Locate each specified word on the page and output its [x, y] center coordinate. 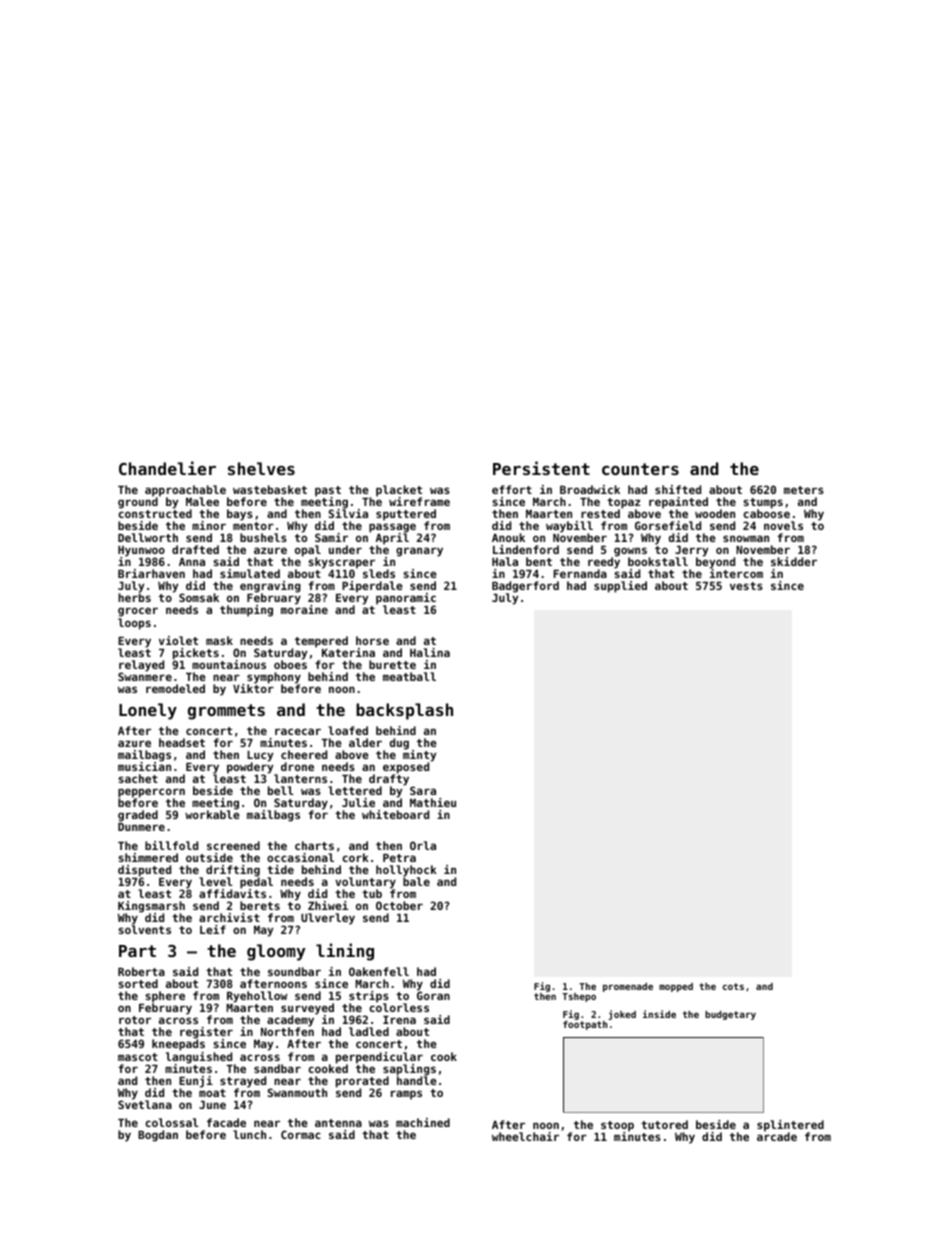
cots [733, 986]
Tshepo [579, 997]
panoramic [406, 599]
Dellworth [148, 537]
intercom [736, 573]
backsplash [404, 711]
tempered [321, 642]
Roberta [141, 971]
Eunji [196, 1082]
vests [746, 586]
